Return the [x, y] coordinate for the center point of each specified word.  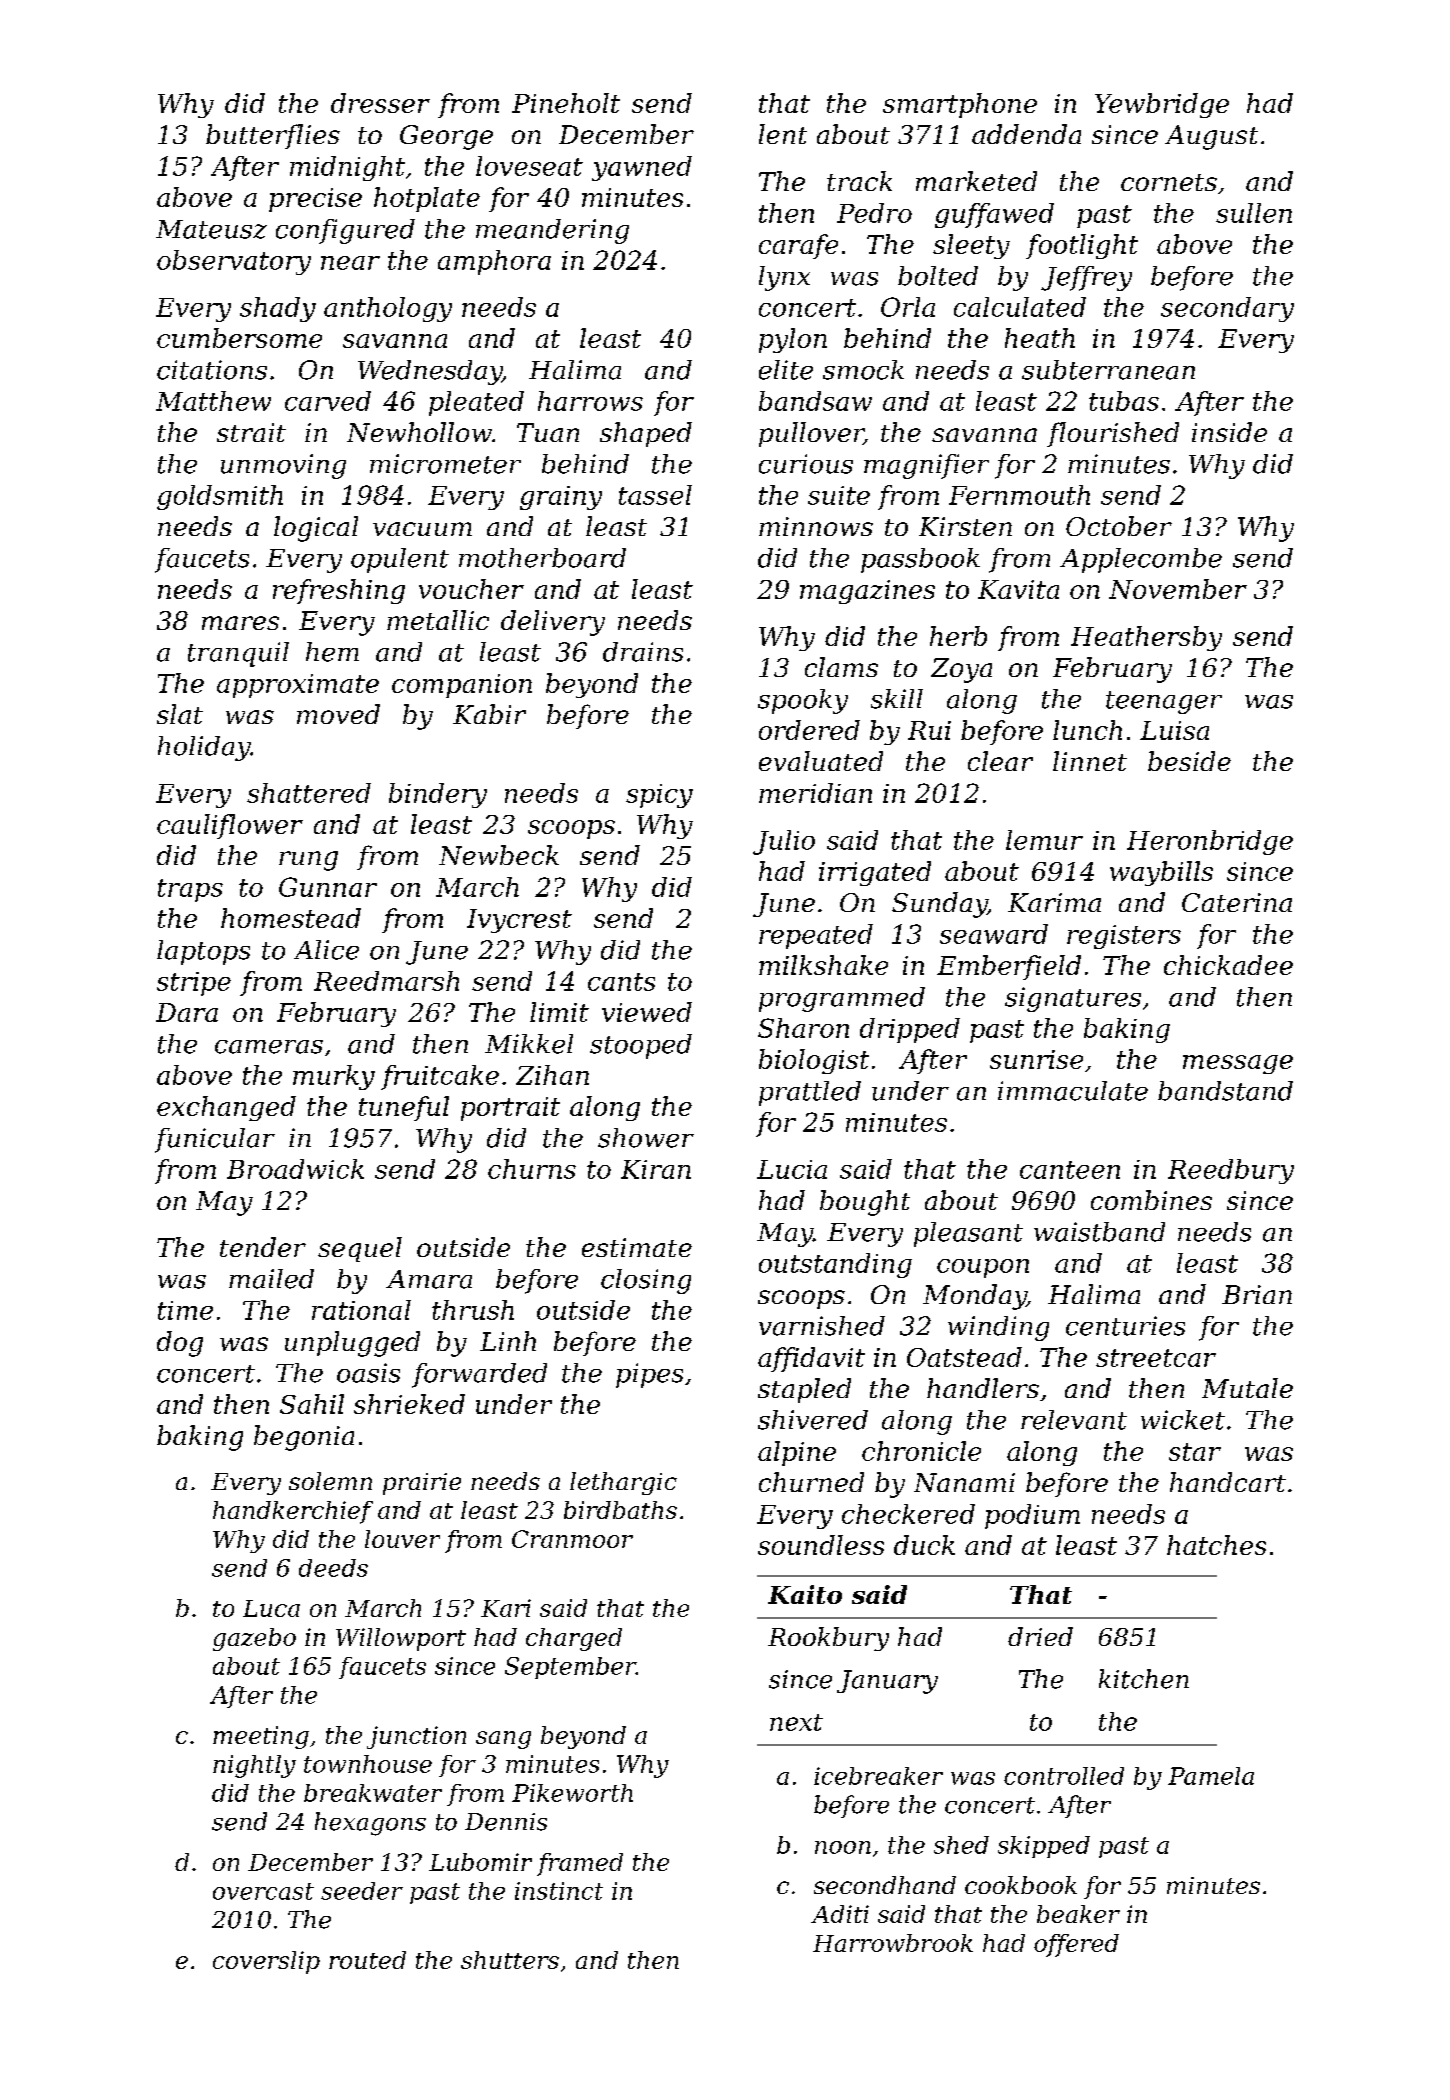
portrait [510, 1109]
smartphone [960, 105]
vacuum [422, 529]
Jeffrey [1086, 278]
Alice [326, 950]
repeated [816, 936]
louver [402, 1539]
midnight [347, 168]
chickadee [1228, 965]
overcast [263, 1891]
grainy [561, 498]
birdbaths [620, 1510]
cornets [1169, 182]
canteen [1070, 1170]
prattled [810, 1093]
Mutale [1247, 1388]
